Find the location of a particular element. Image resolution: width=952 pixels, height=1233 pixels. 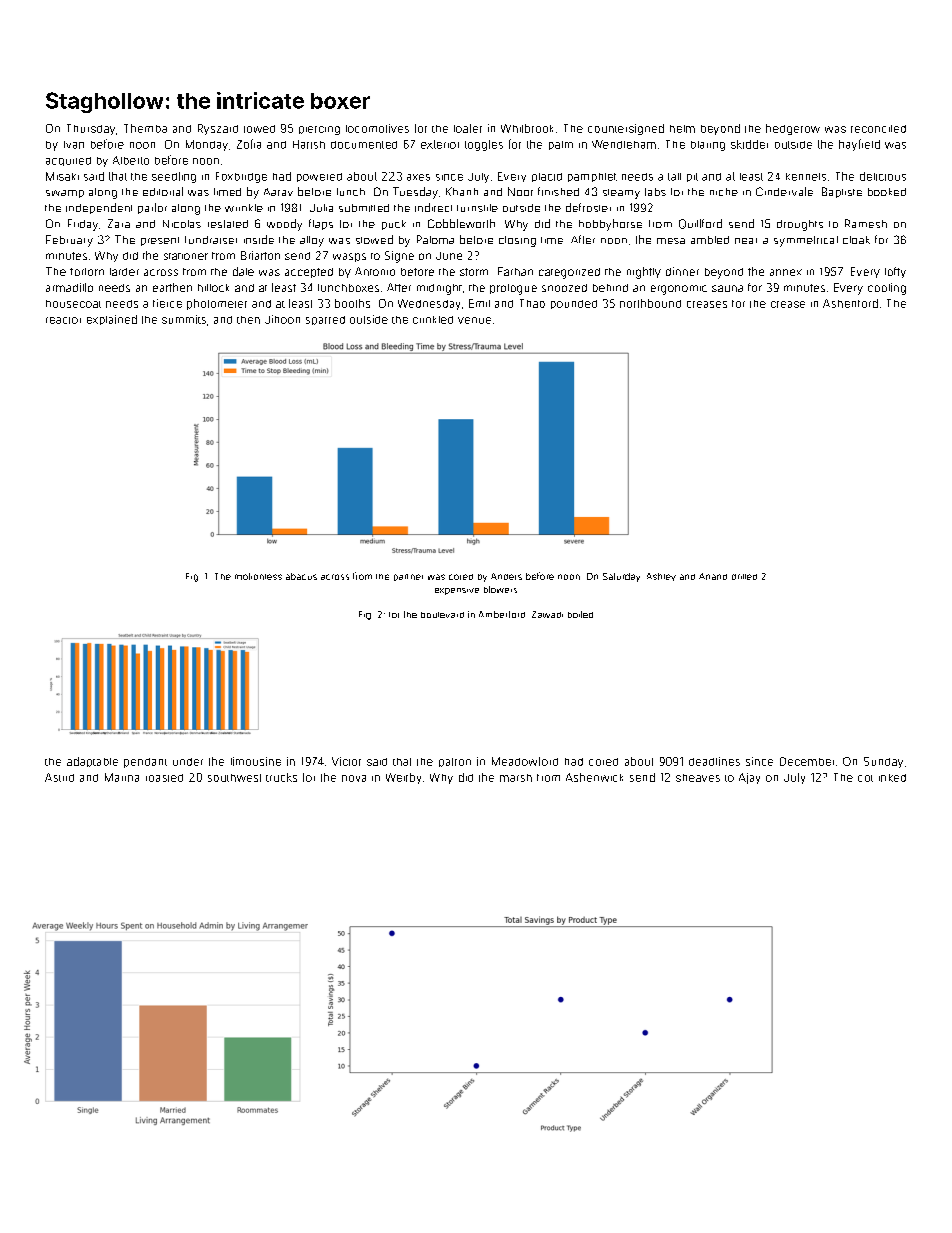

motionless is located at coordinates (258, 576).
